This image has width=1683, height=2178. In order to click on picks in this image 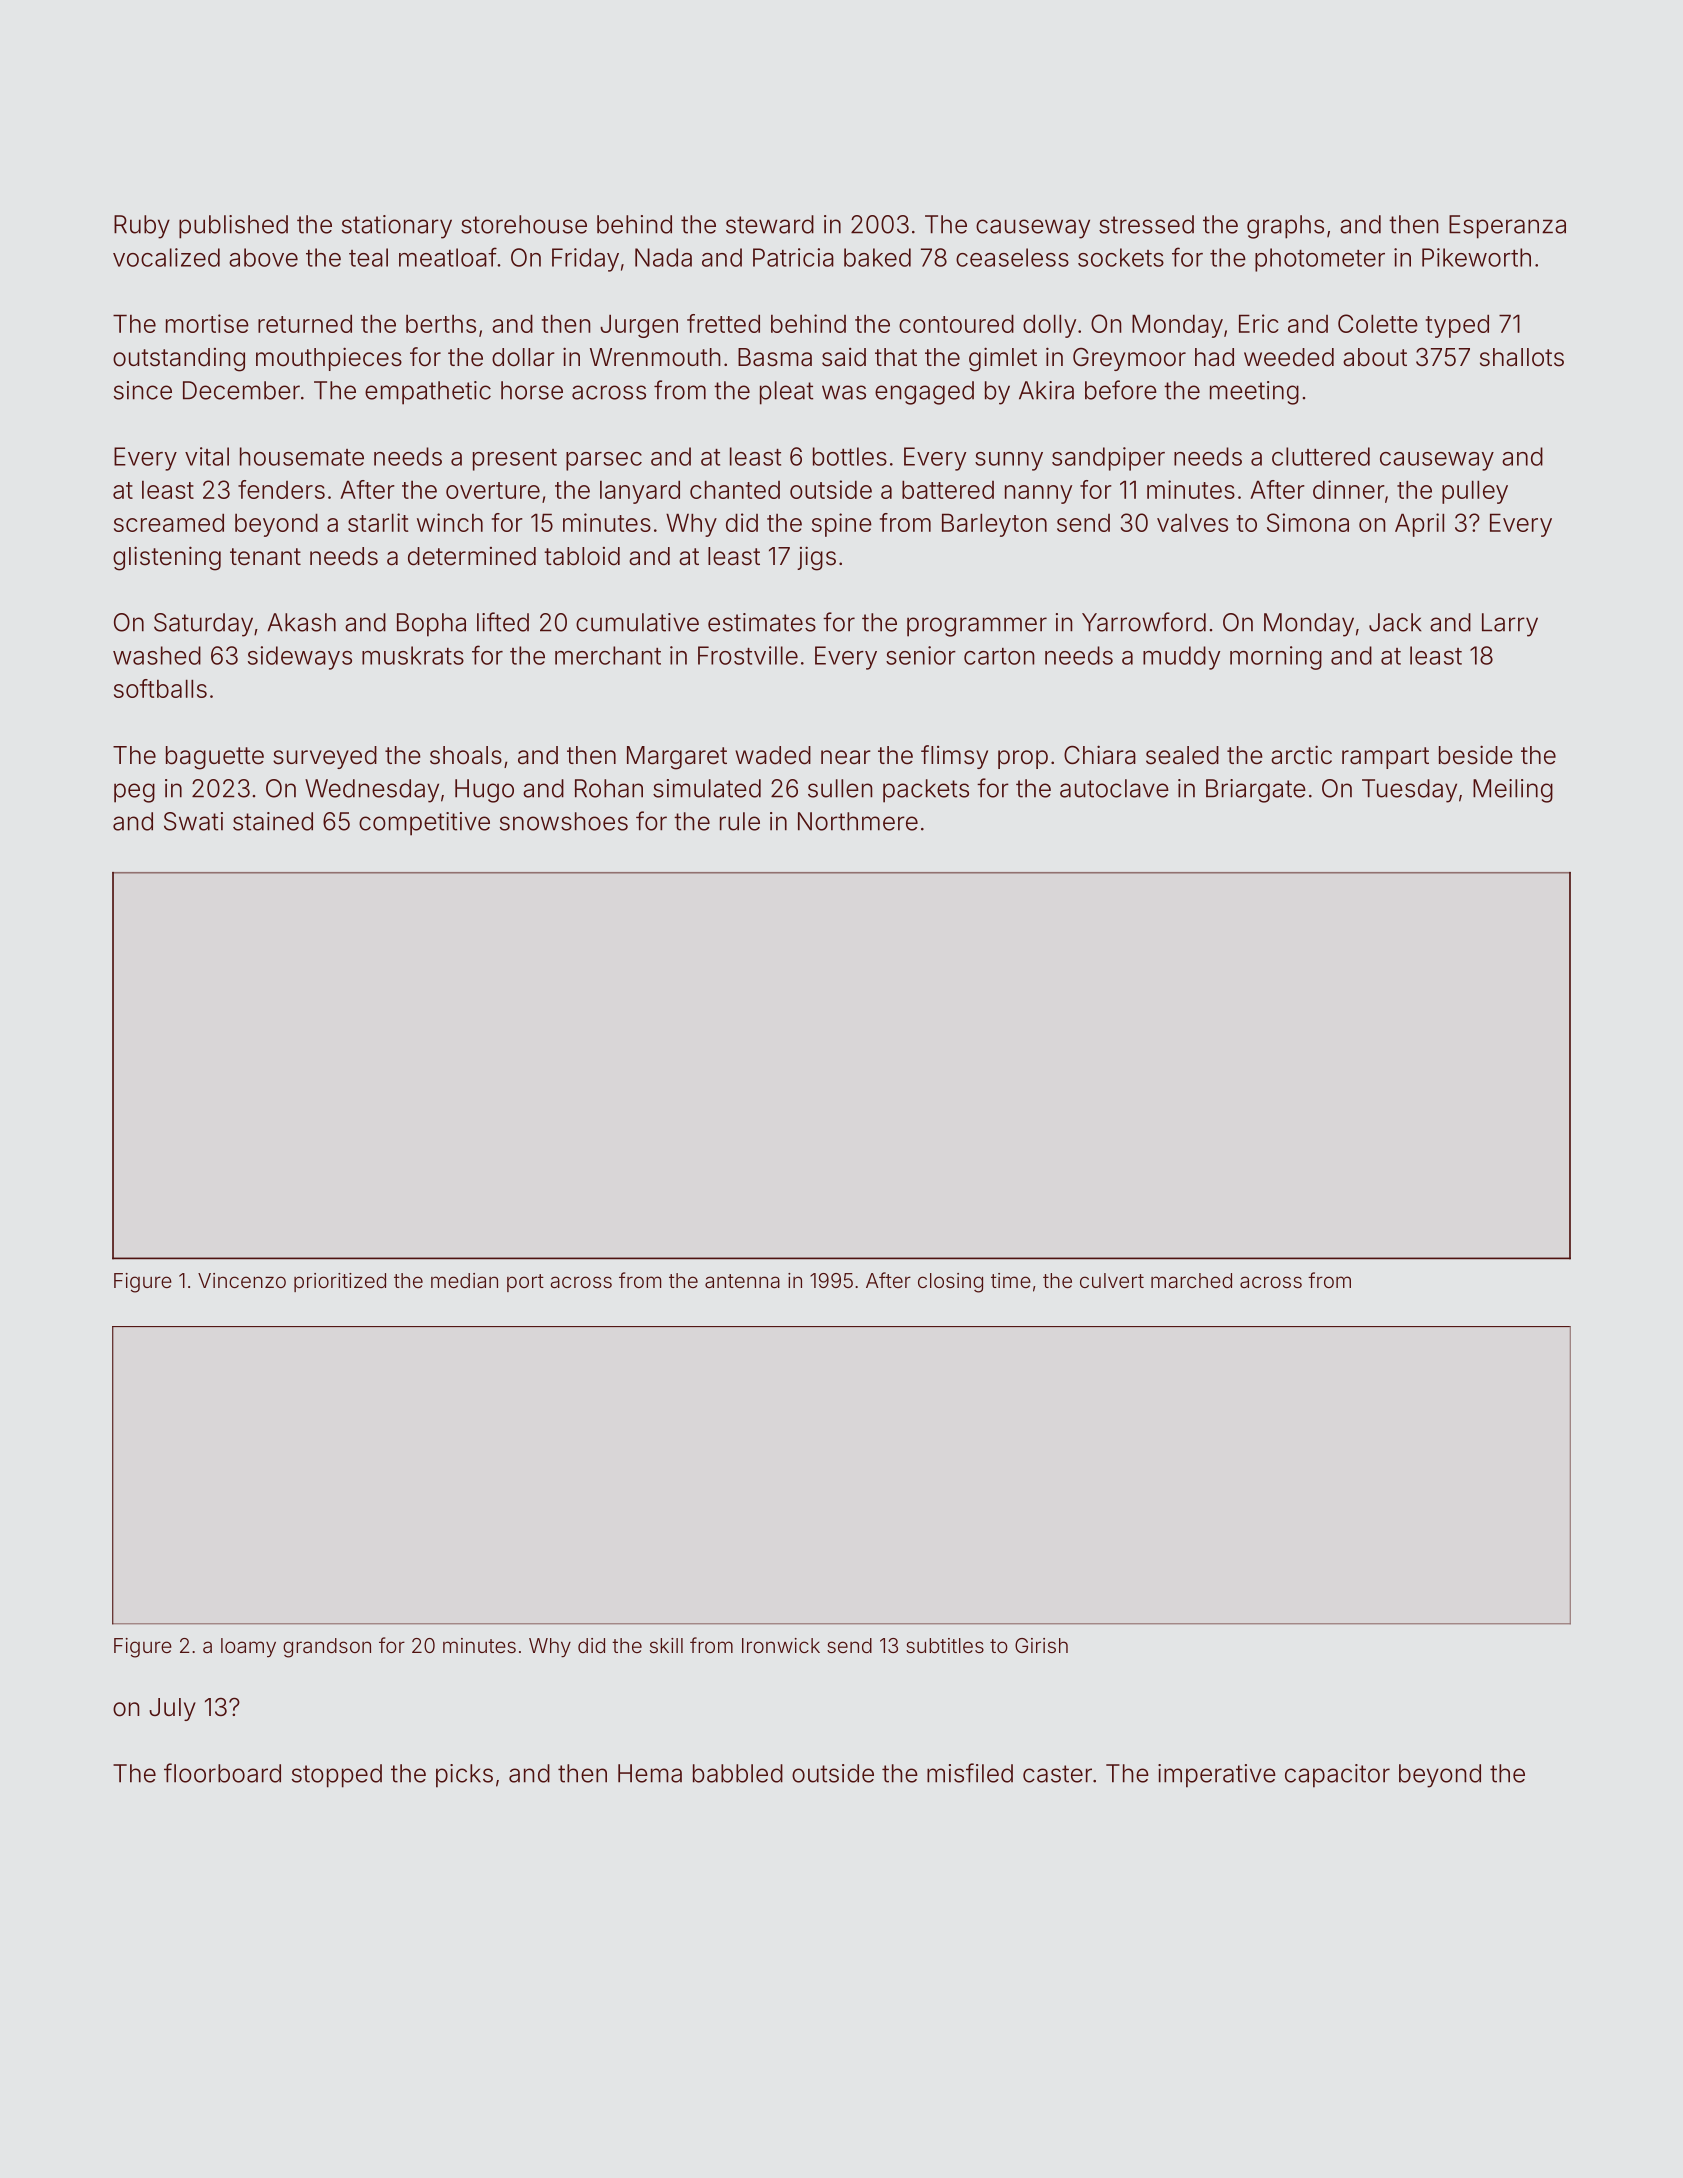, I will do `click(464, 1776)`.
